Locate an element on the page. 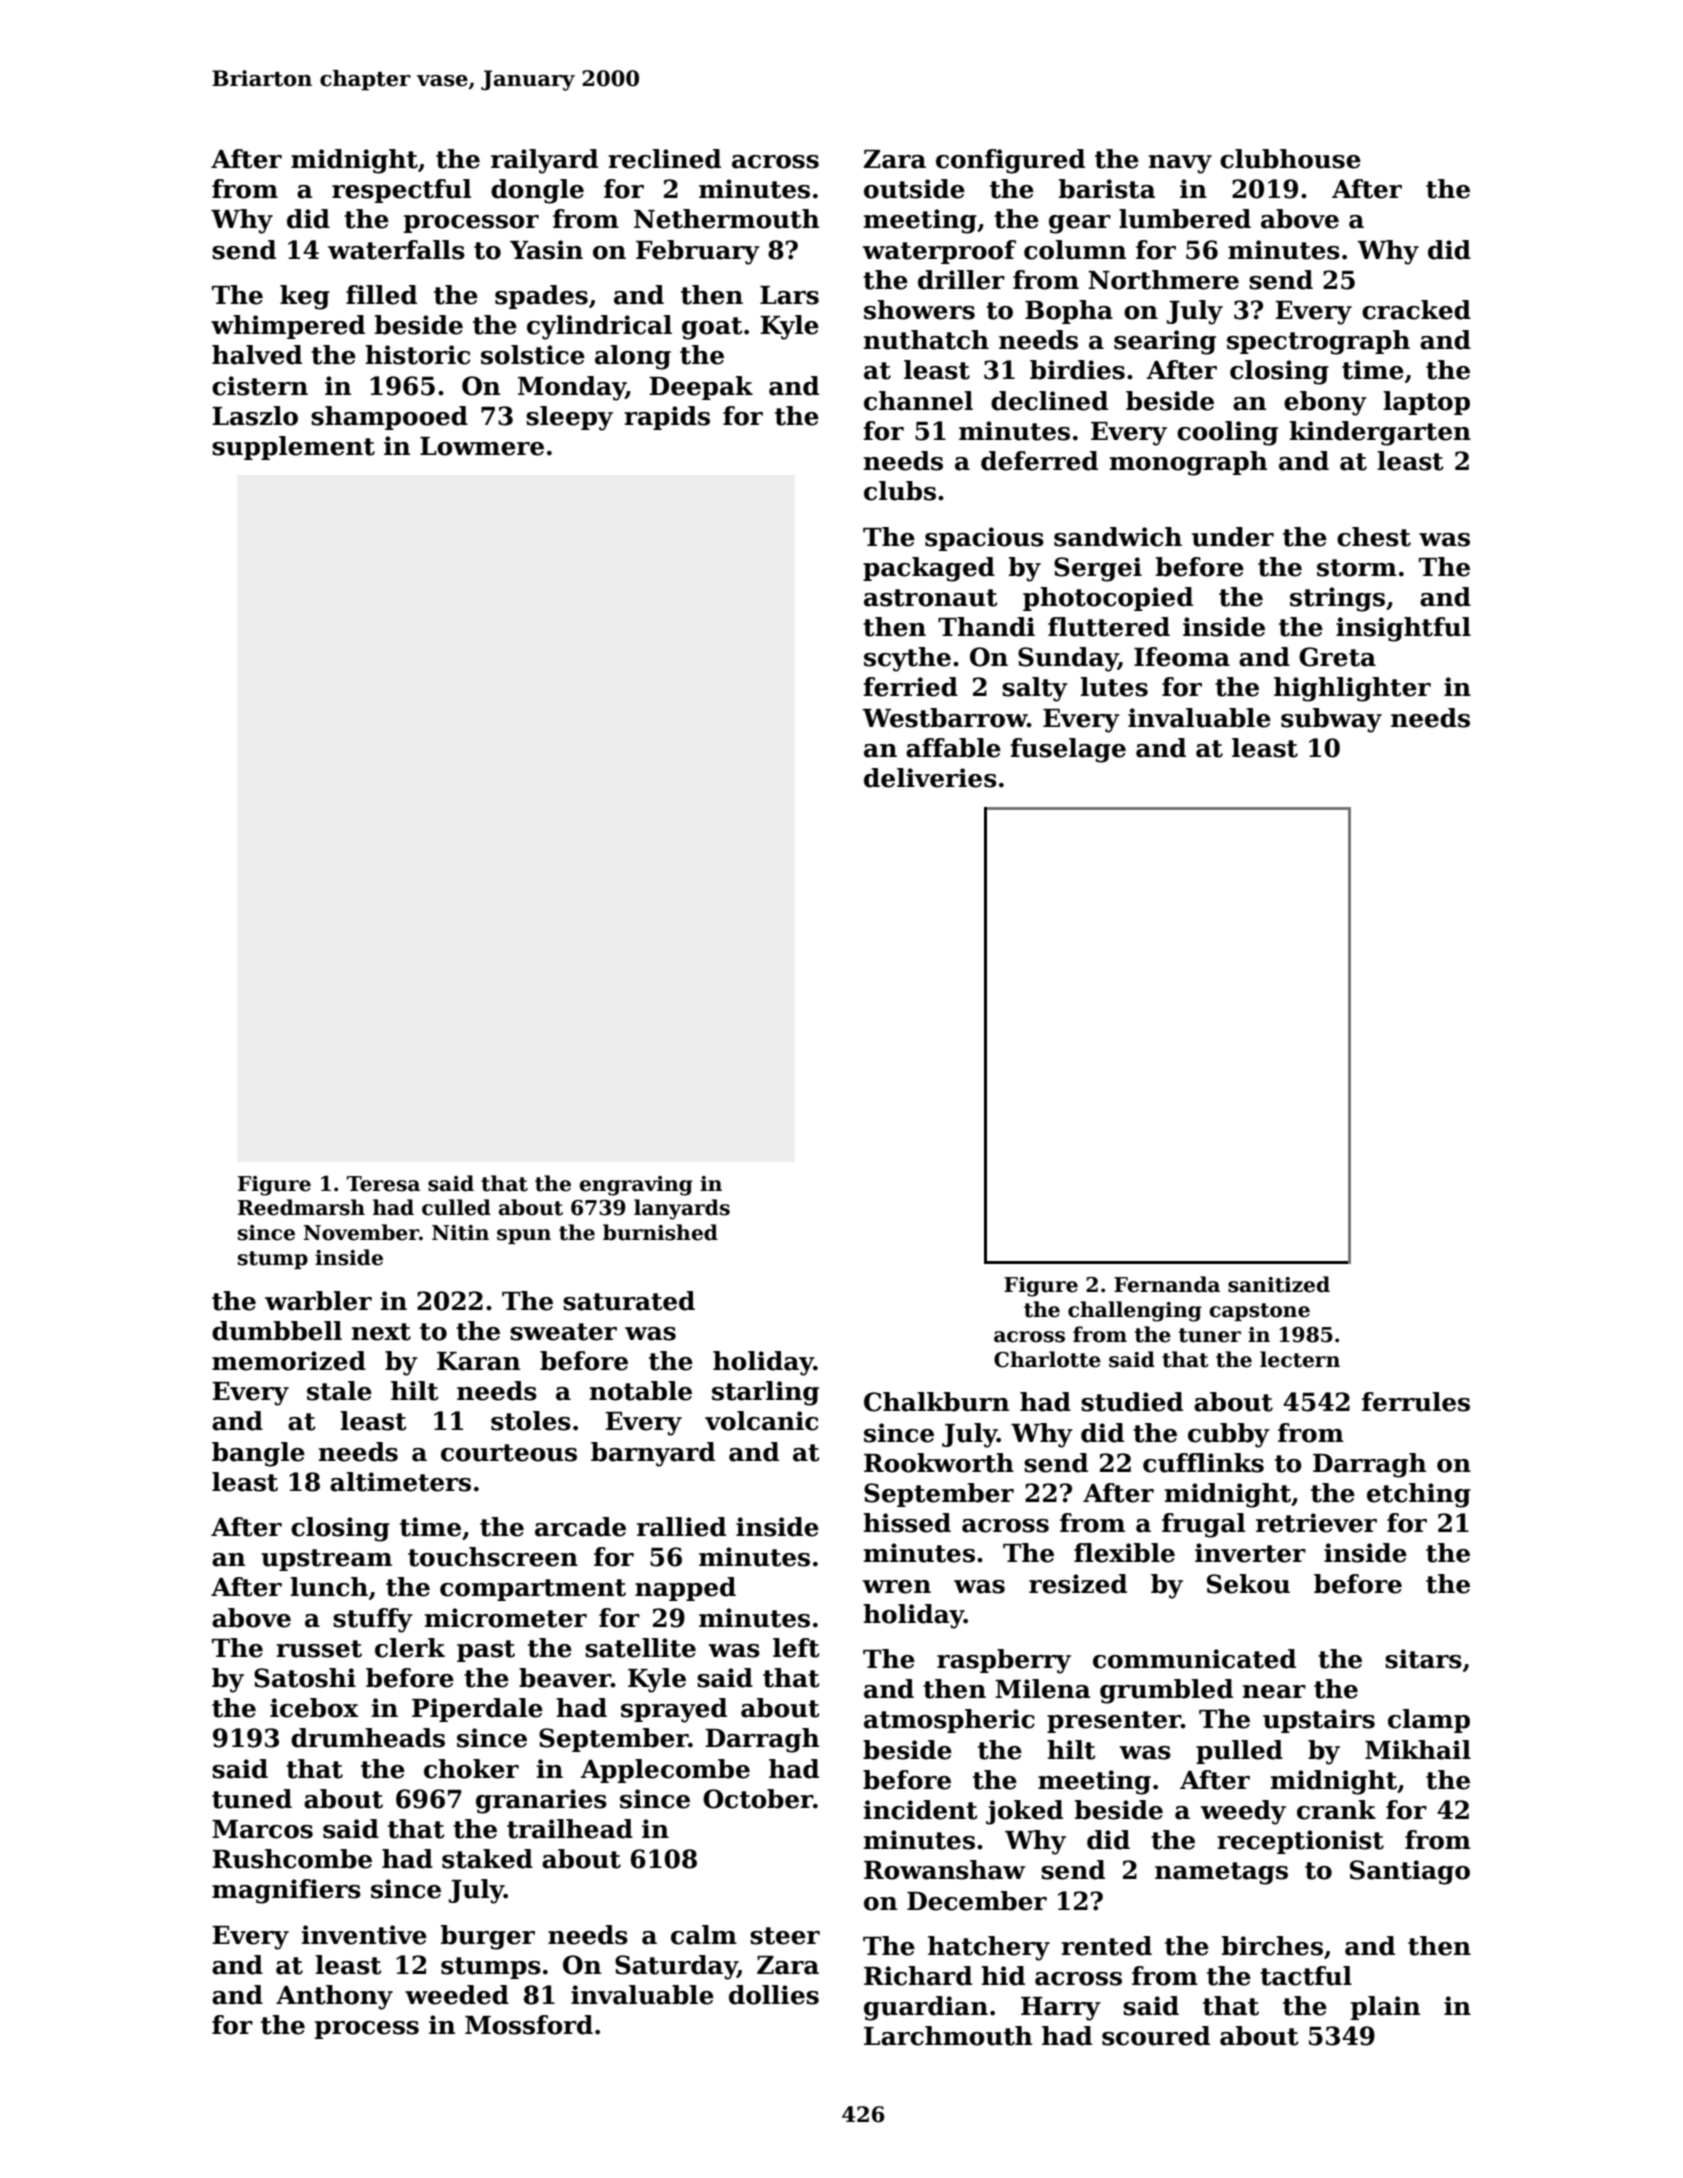 This image has height=2178, width=1683. Northmere is located at coordinates (1163, 280).
